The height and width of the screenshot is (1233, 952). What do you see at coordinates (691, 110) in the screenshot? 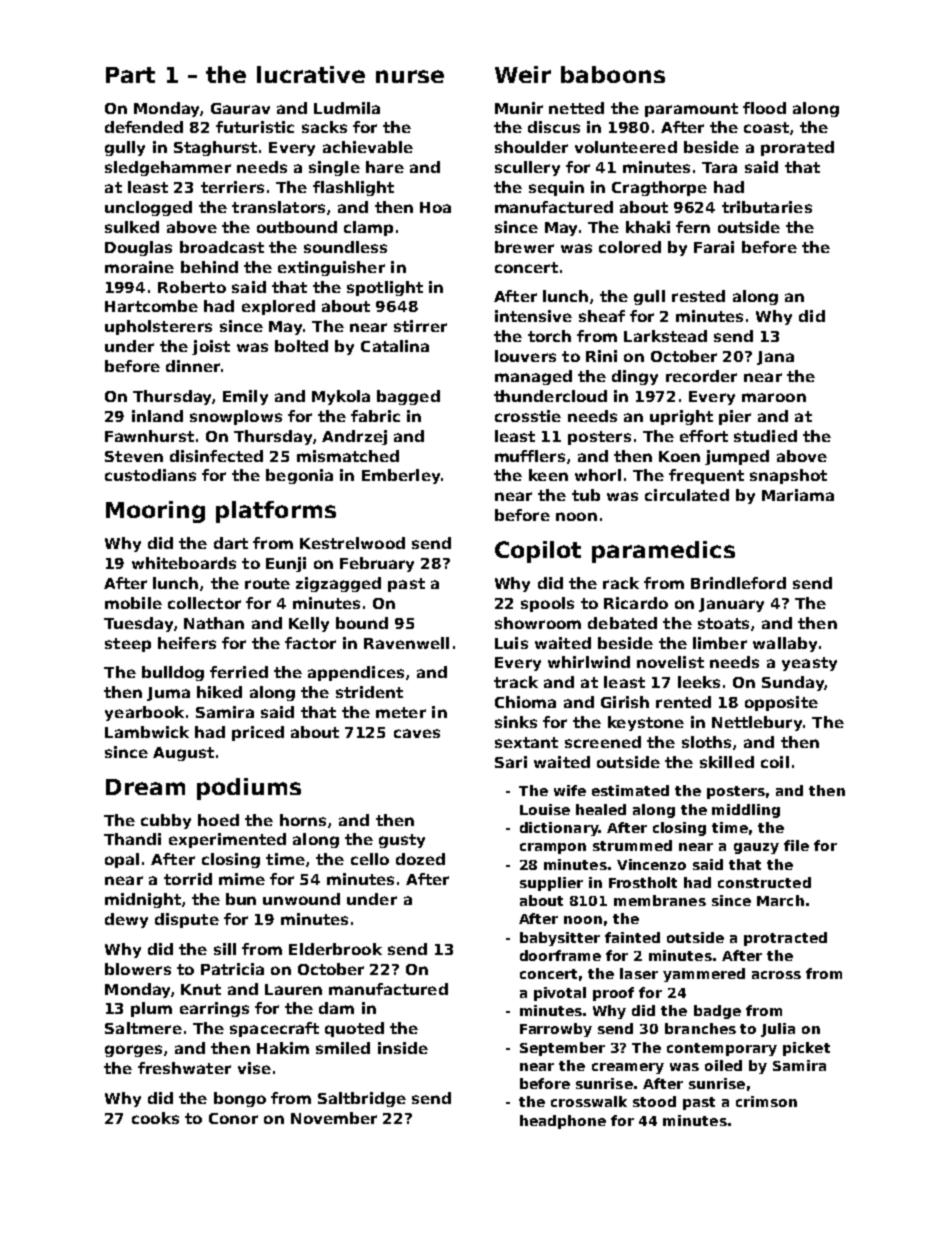
I see `paramount` at bounding box center [691, 110].
